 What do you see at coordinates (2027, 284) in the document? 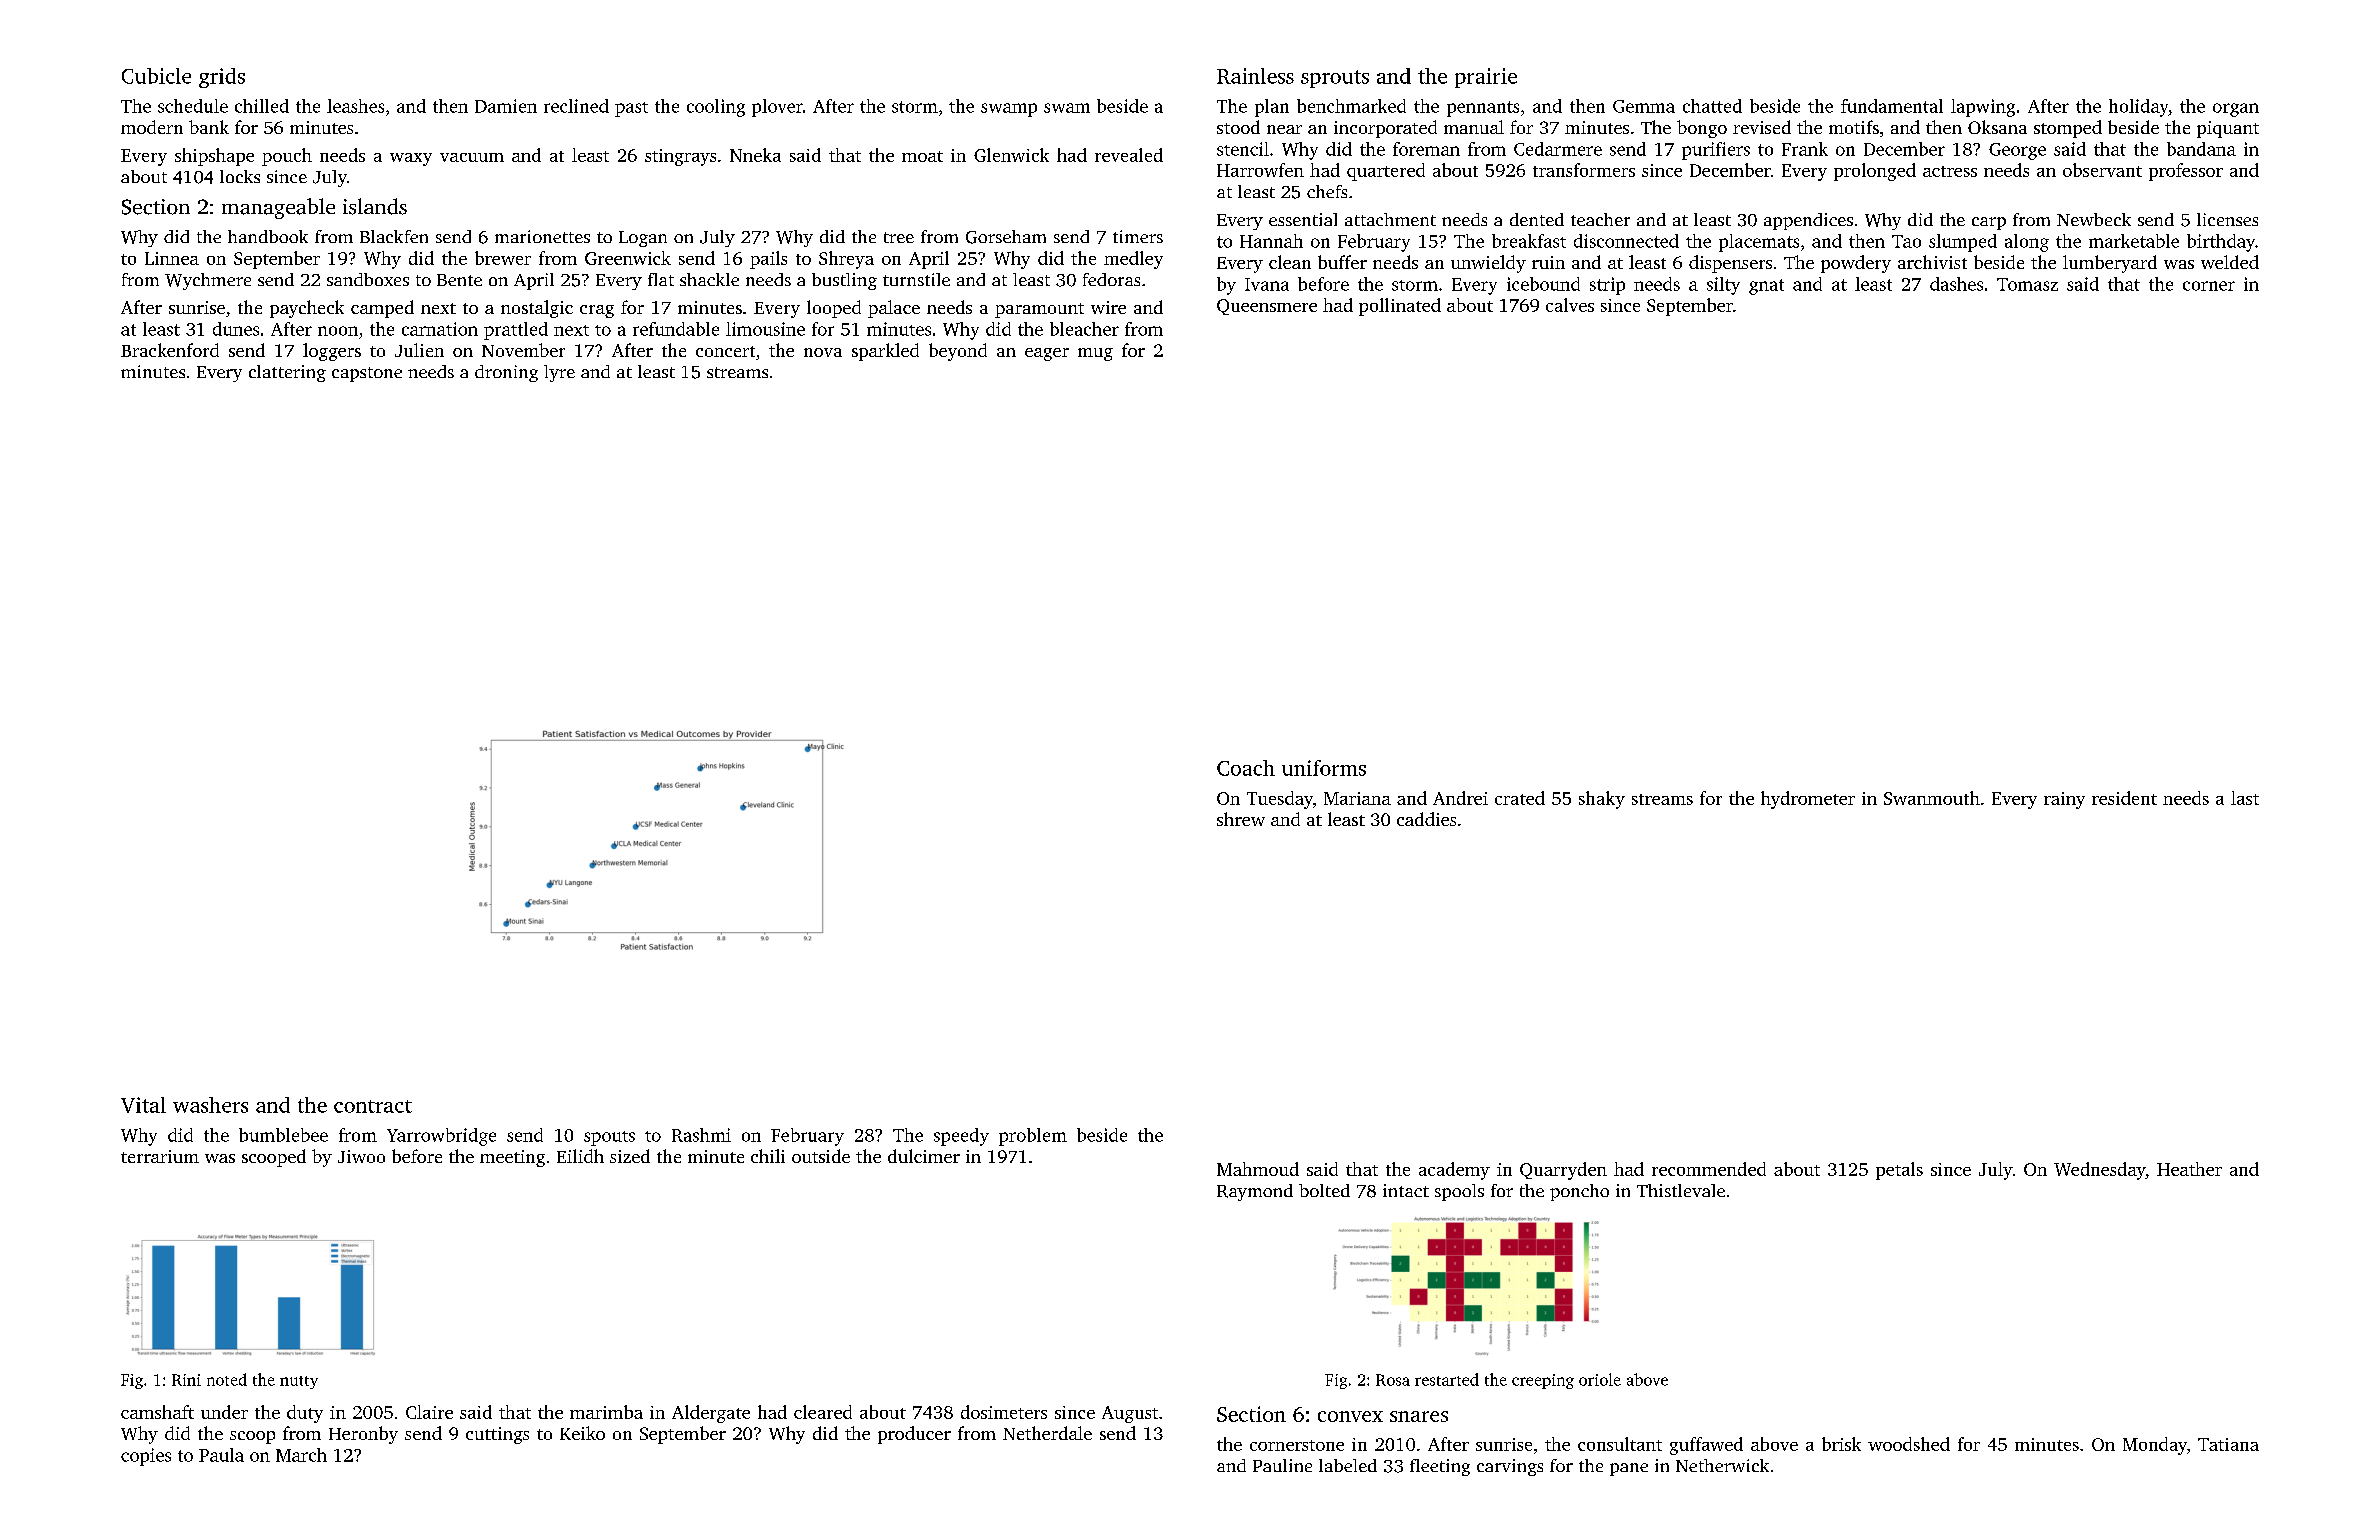
I see `Tomasz` at bounding box center [2027, 284].
